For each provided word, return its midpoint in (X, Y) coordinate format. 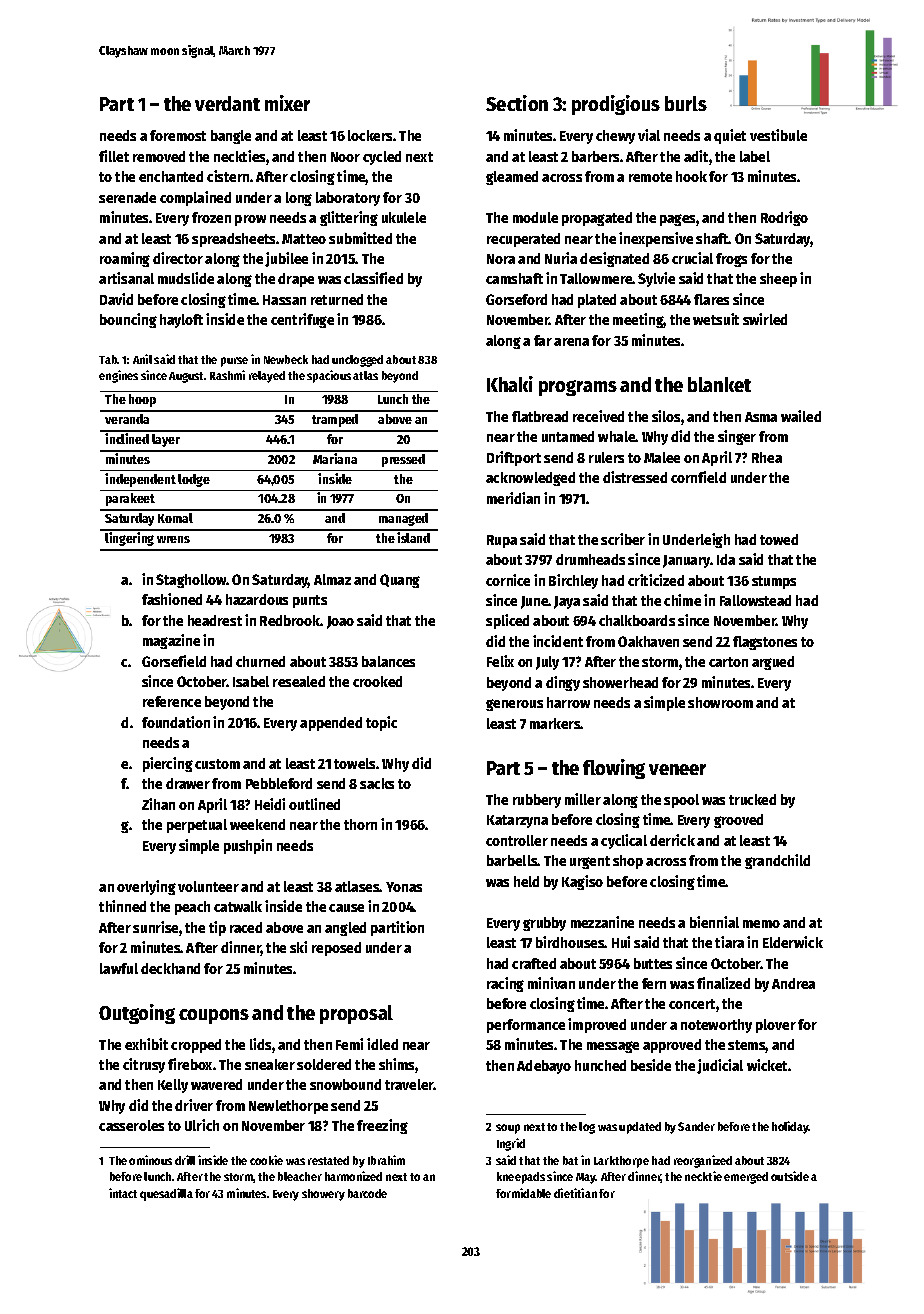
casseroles (131, 1125)
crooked (377, 681)
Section (517, 103)
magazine (171, 641)
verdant (227, 103)
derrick (672, 840)
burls (686, 103)
